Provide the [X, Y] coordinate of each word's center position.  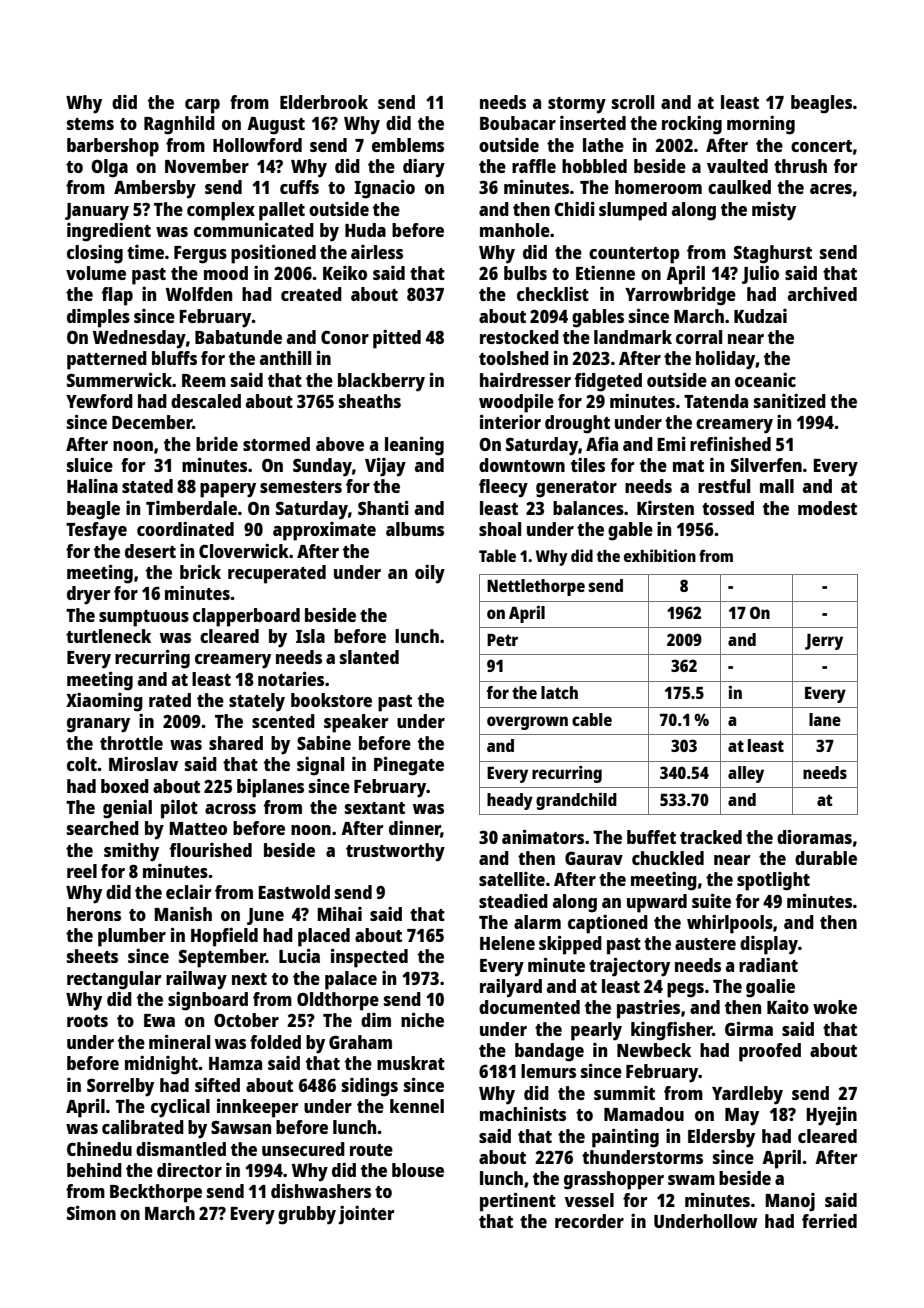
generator [576, 489]
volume [96, 273]
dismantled [181, 1149]
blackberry [381, 382]
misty [774, 211]
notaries [291, 678]
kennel [417, 1106]
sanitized [790, 401]
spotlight [773, 881]
